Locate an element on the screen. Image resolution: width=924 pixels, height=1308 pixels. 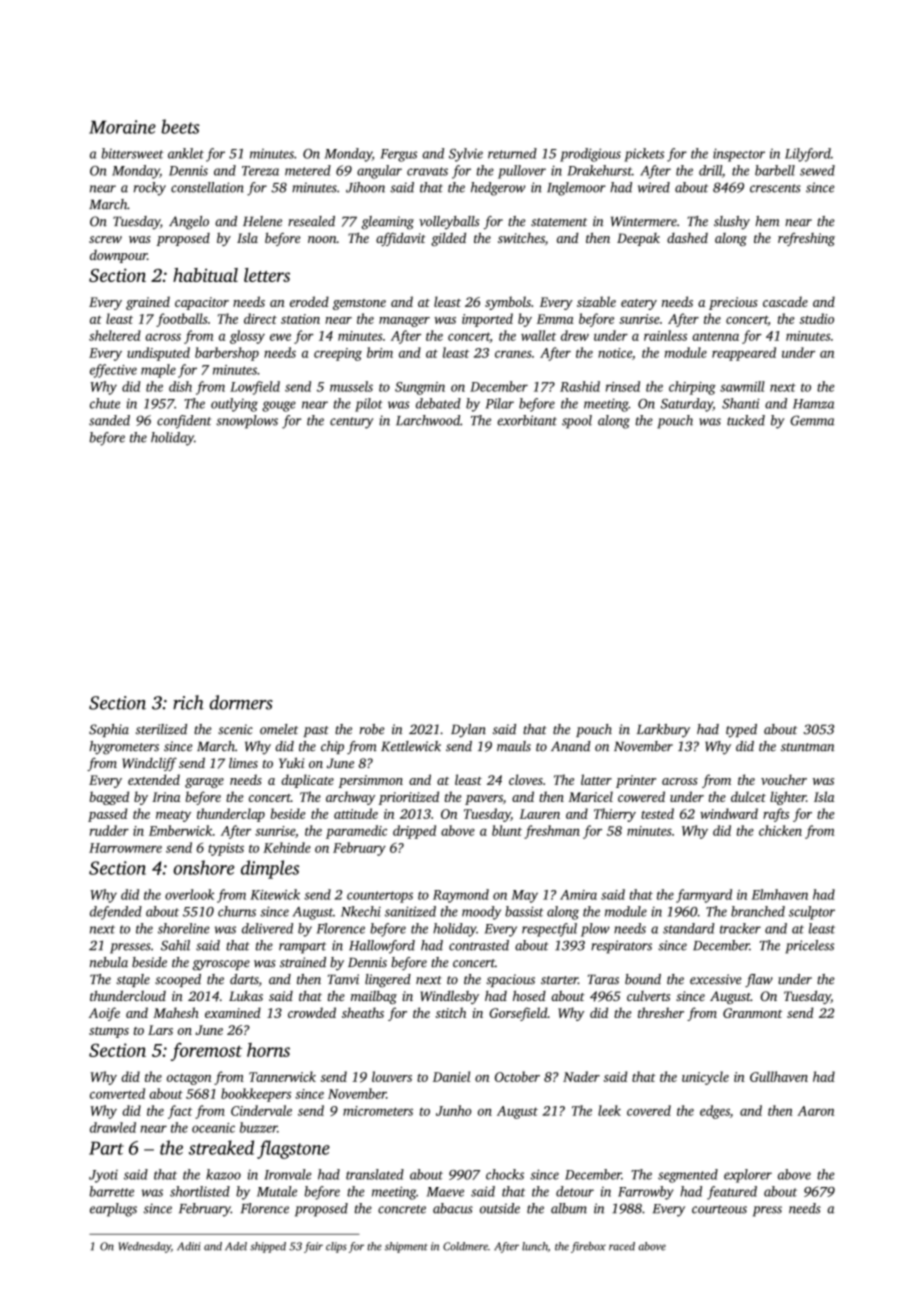
thresher is located at coordinates (661, 1012).
